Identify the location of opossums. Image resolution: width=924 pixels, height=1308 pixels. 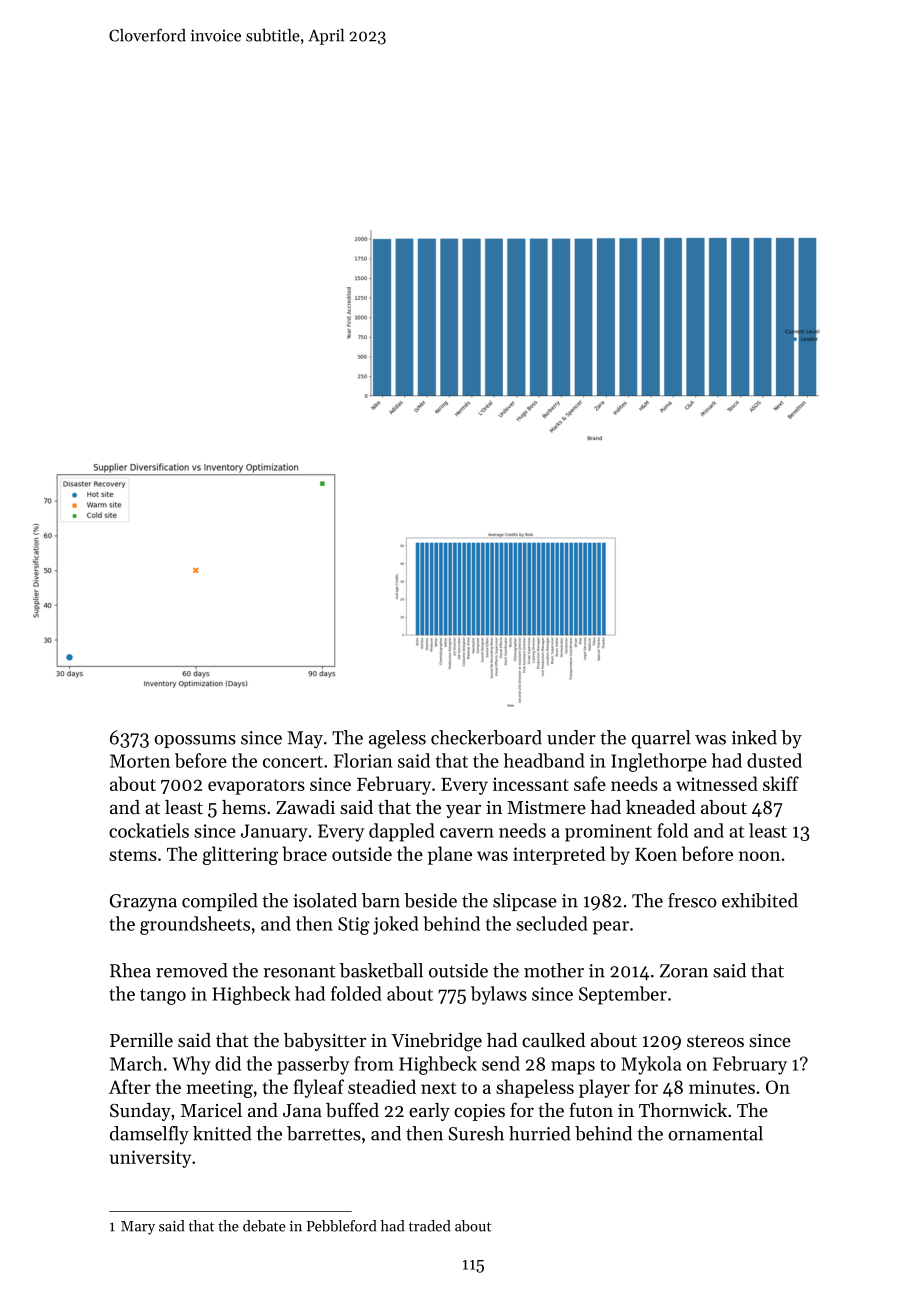
(195, 741).
